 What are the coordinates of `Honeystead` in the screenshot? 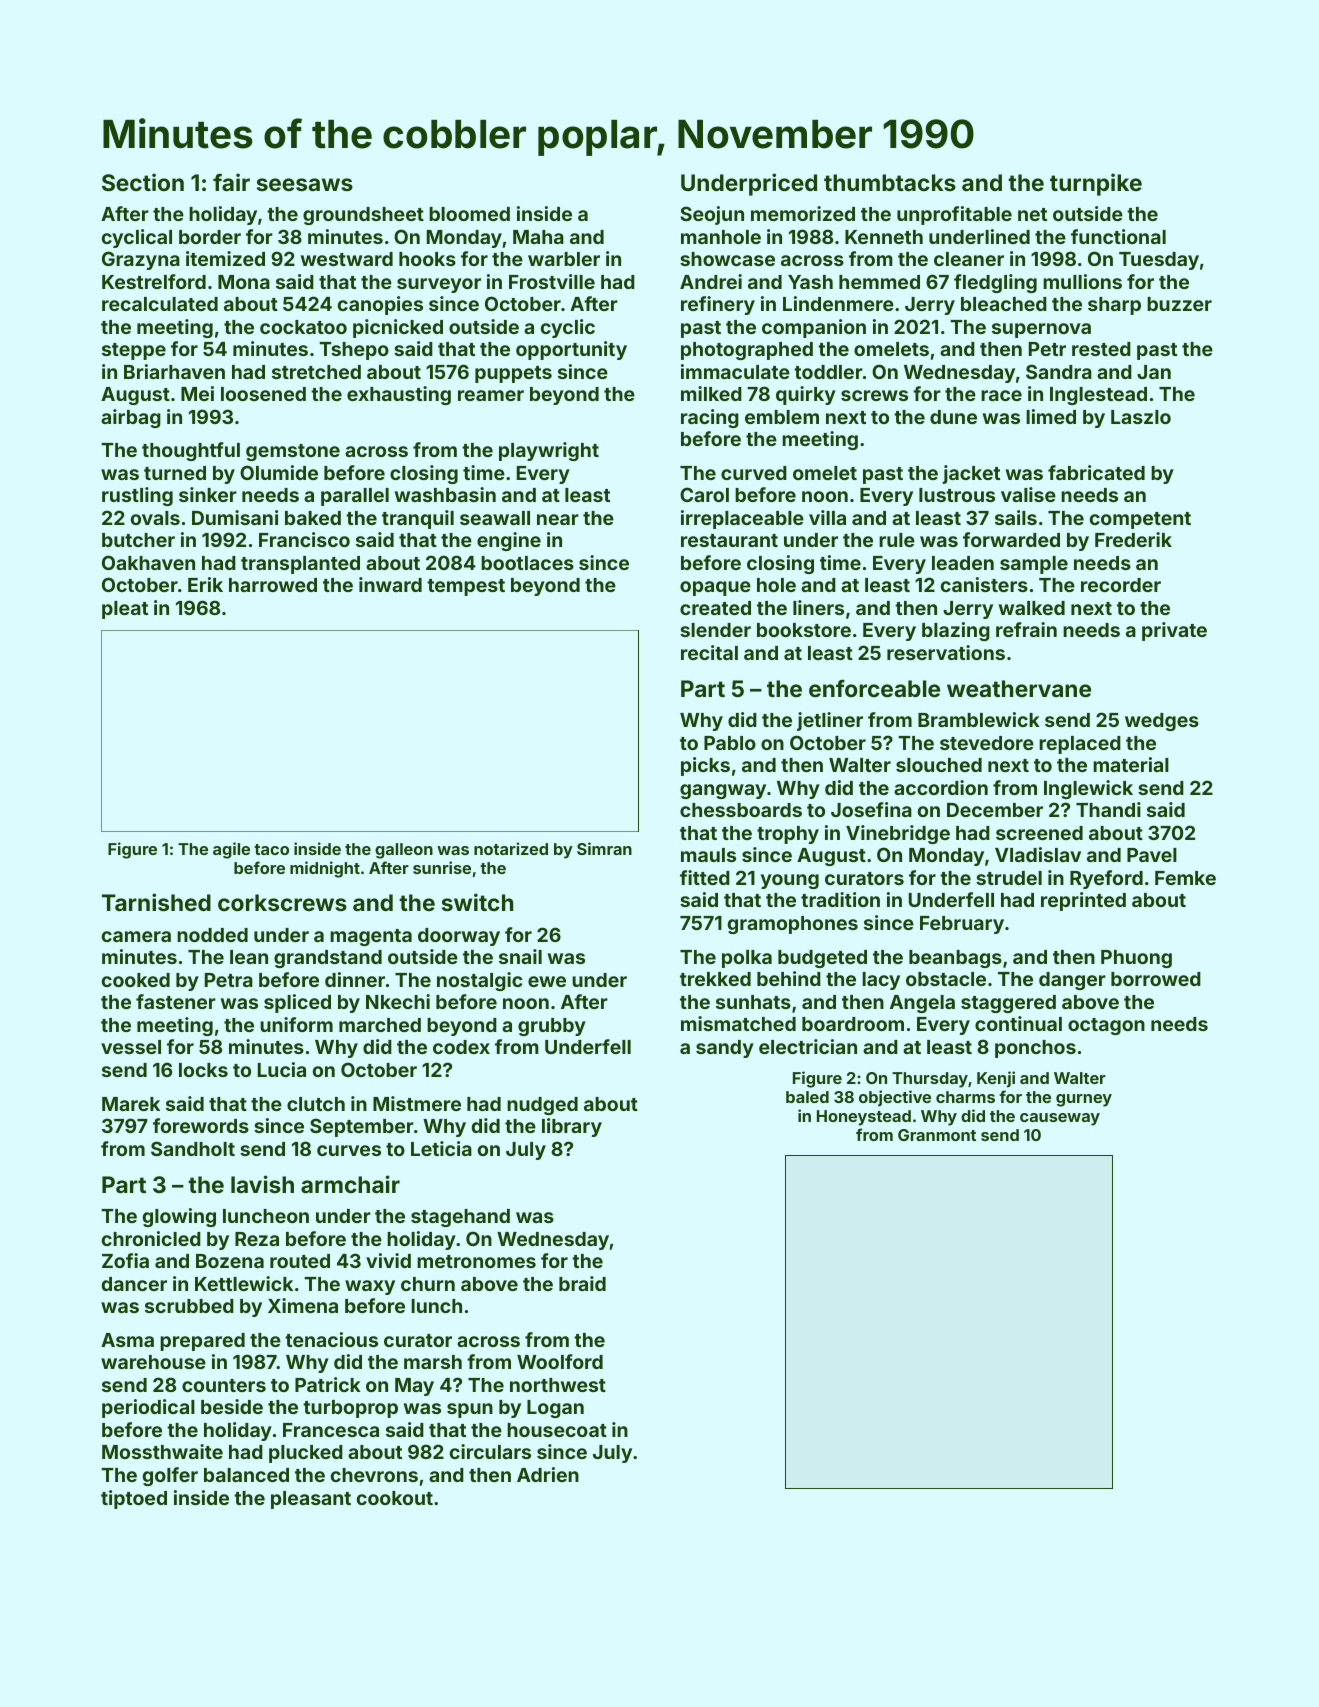 It's located at (864, 1118).
